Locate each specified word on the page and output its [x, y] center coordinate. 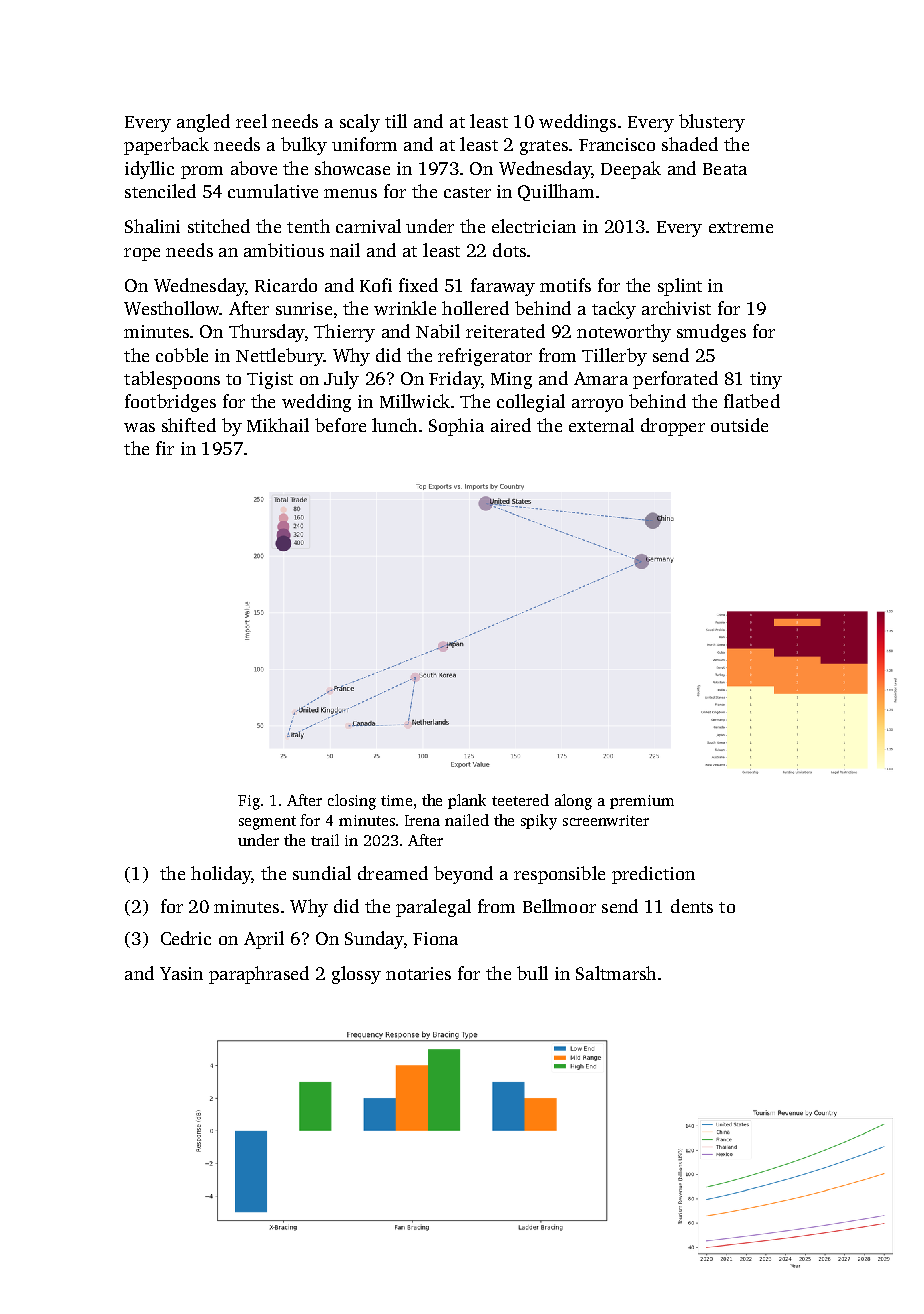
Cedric [186, 938]
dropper [673, 427]
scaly [360, 123]
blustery [712, 123]
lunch [394, 425]
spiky [539, 822]
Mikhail [278, 425]
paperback [166, 146]
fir [165, 448]
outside [739, 425]
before [340, 425]
